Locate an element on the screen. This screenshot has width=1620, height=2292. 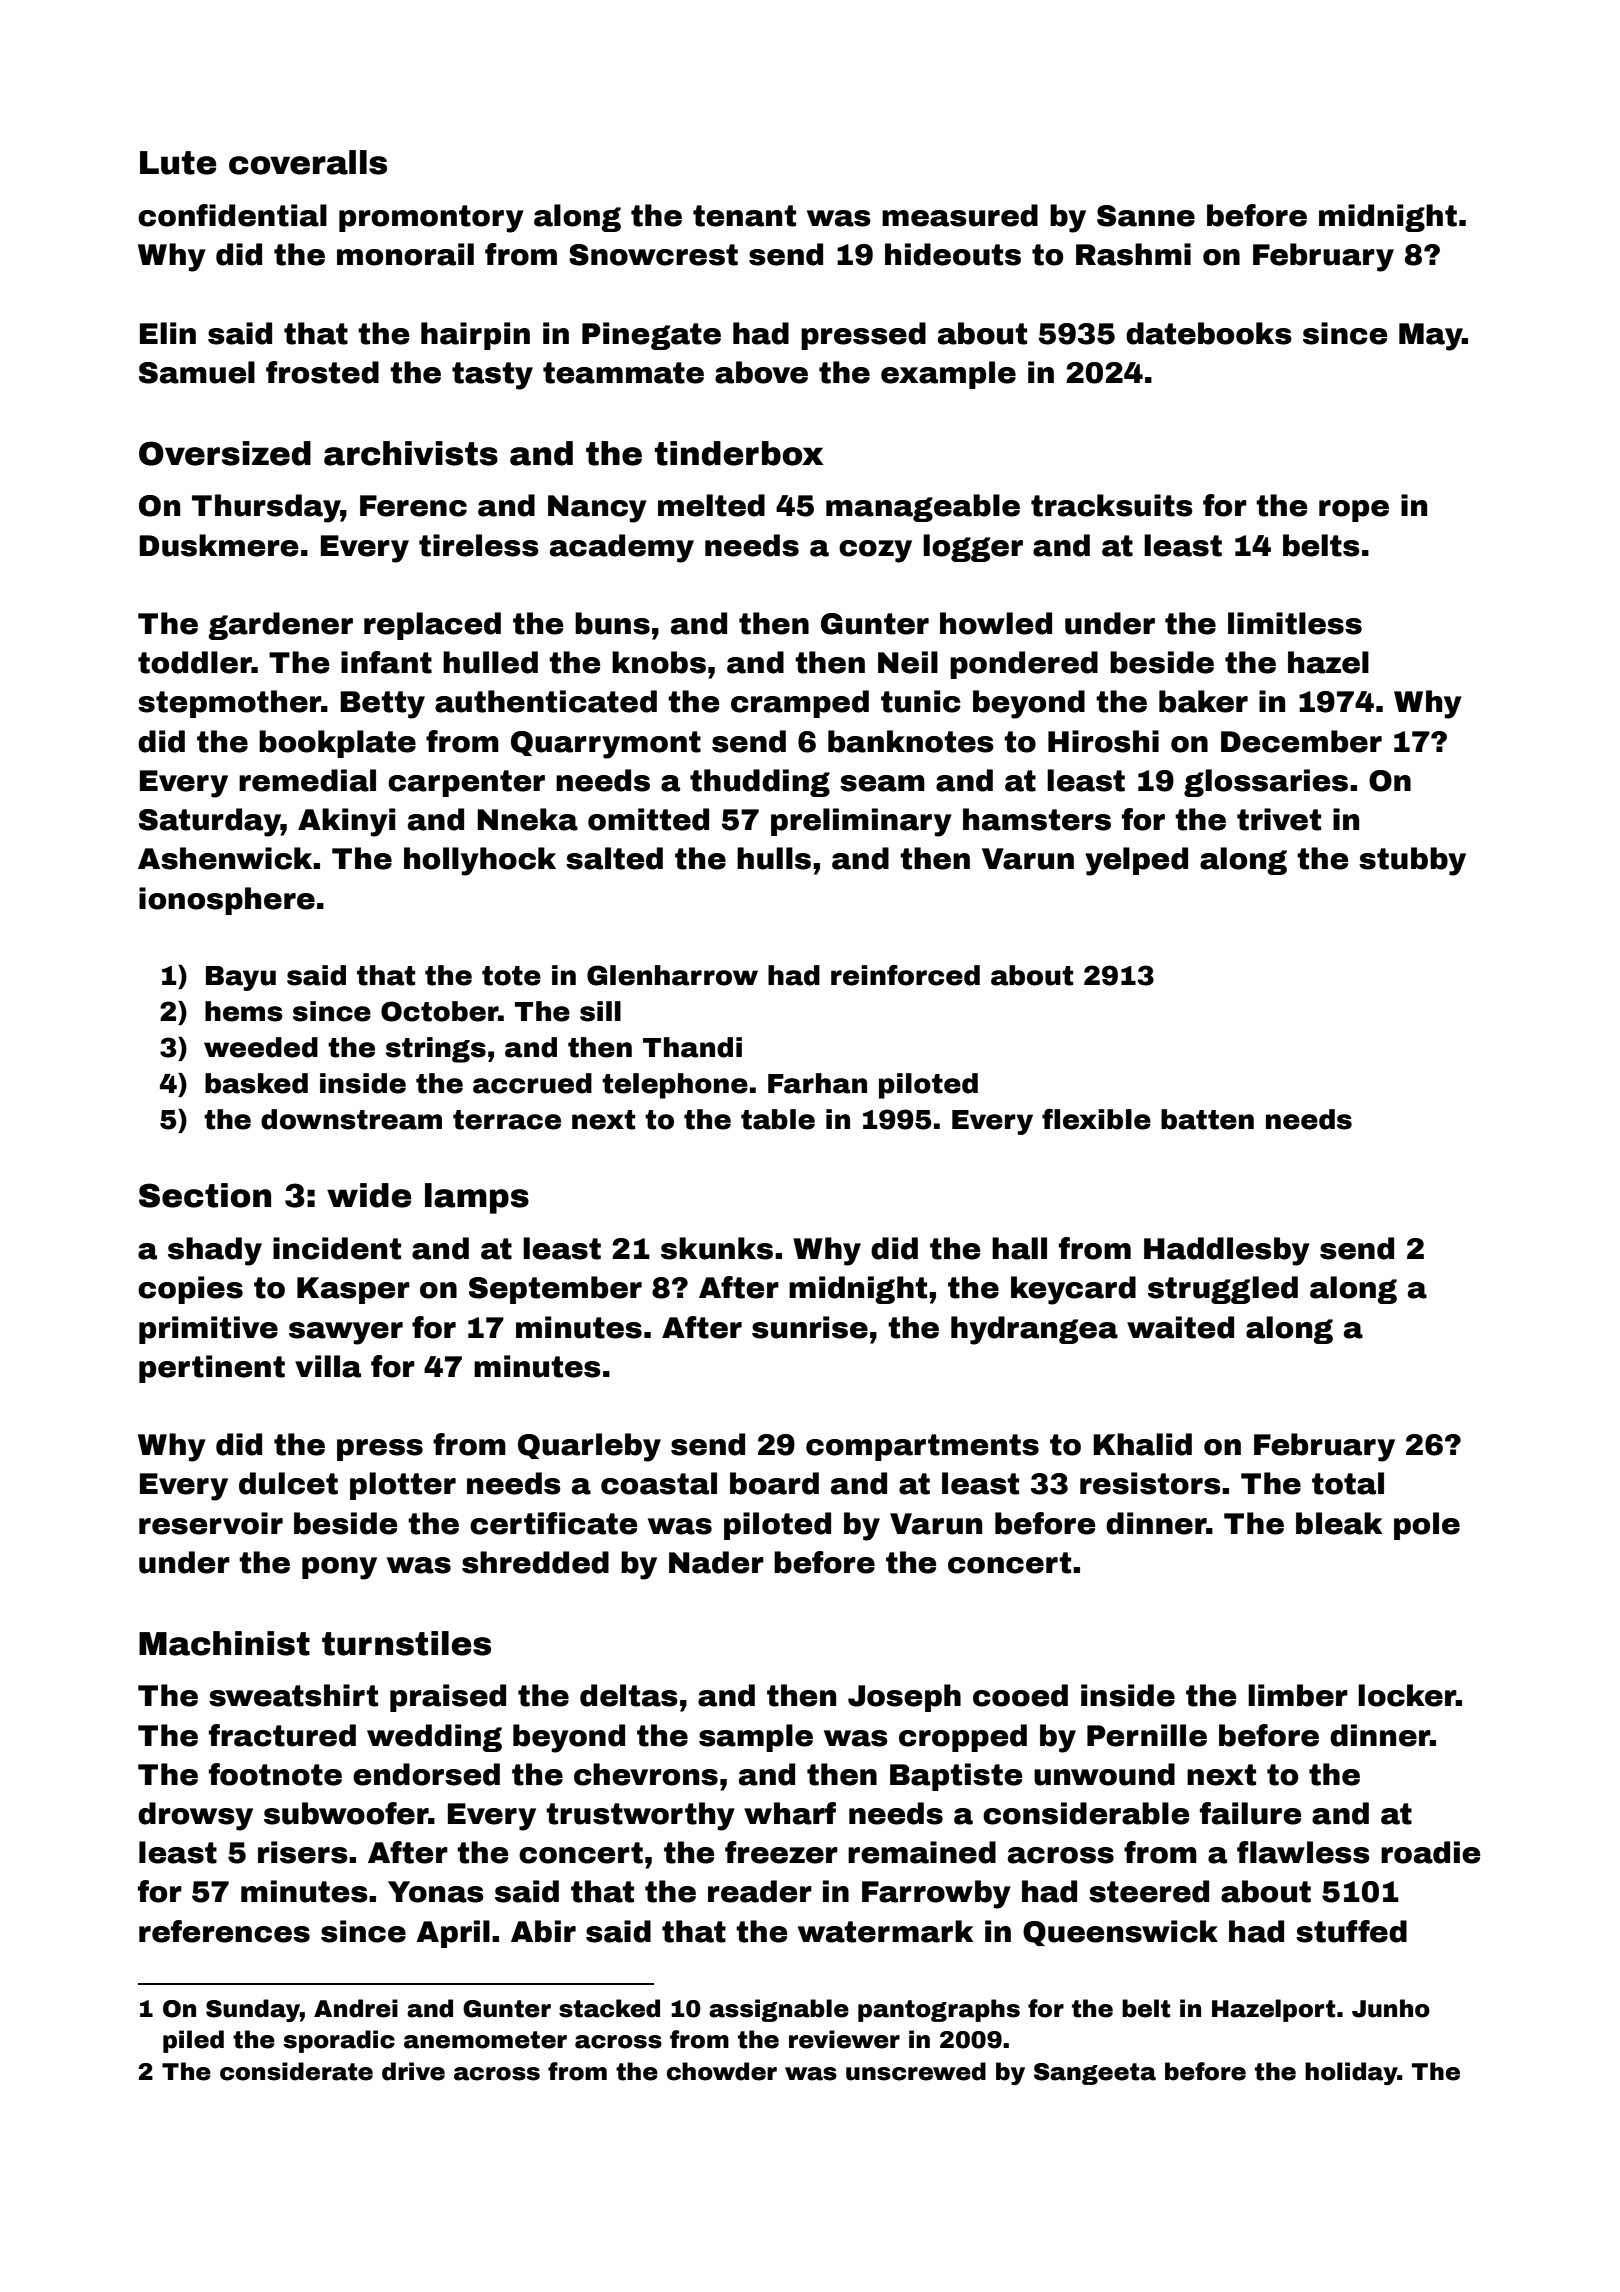
remedial is located at coordinates (307, 780).
